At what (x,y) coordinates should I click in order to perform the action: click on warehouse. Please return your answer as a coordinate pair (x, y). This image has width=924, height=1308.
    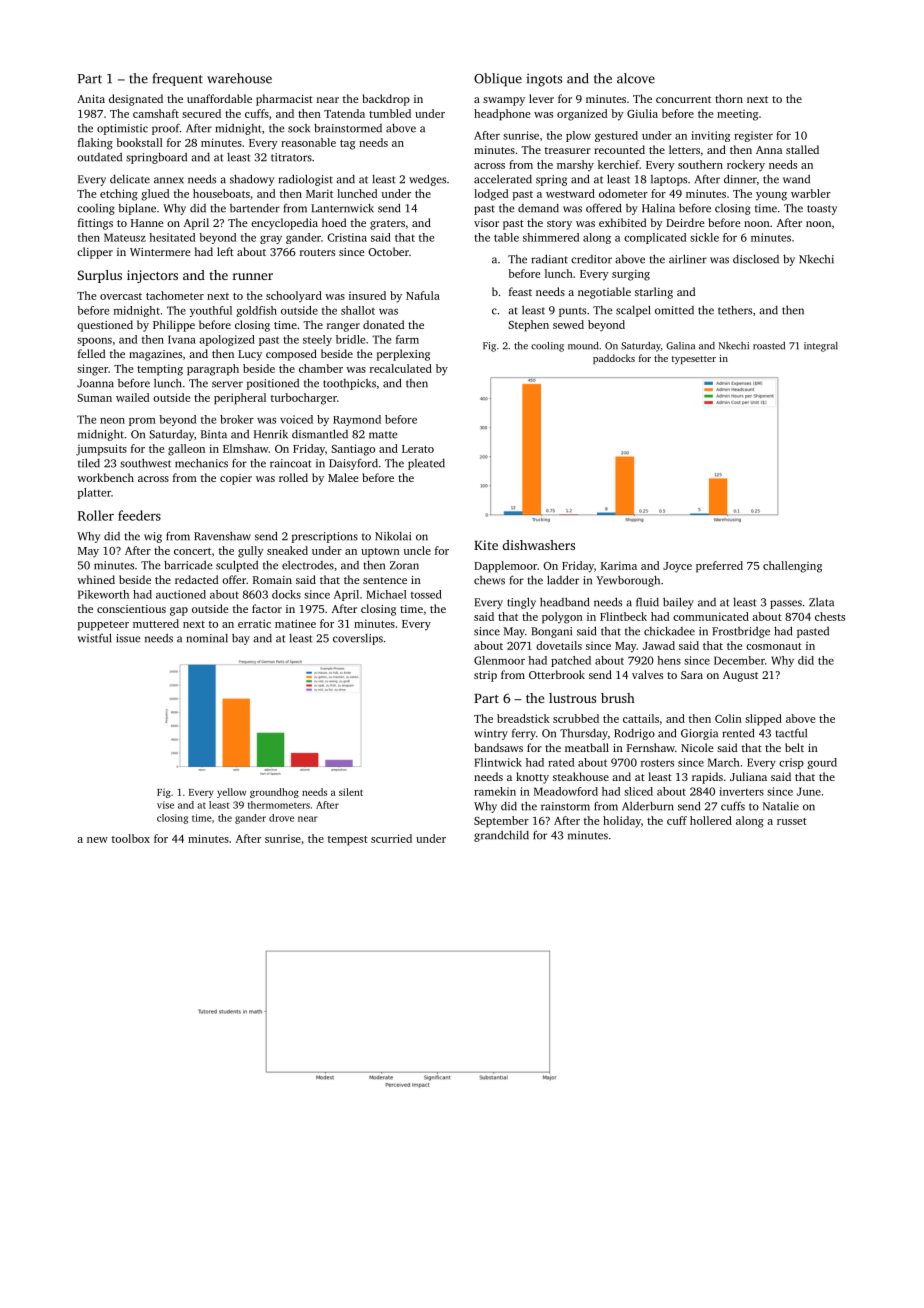
    Looking at the image, I should click on (239, 78).
